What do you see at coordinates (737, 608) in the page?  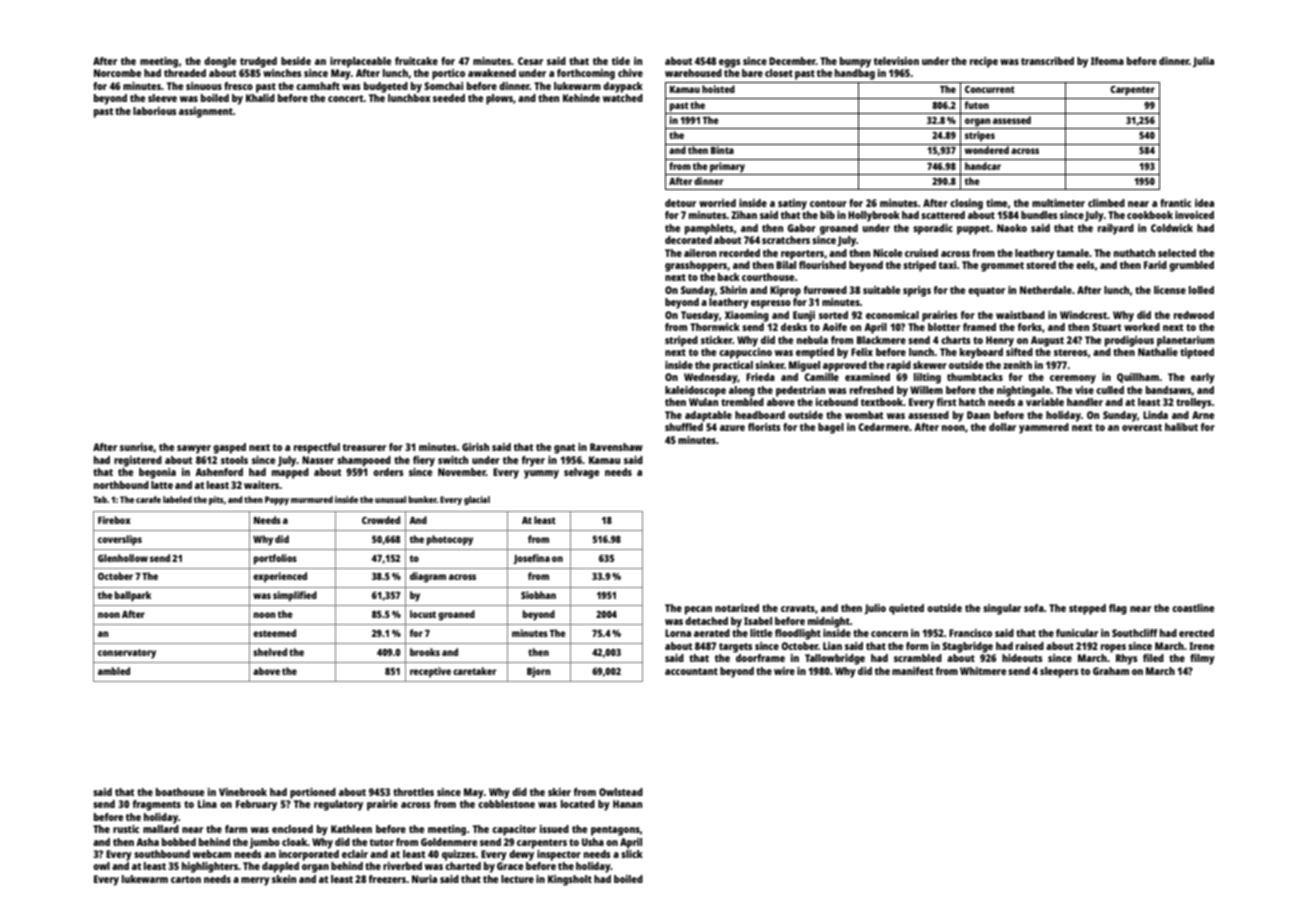 I see `notarized` at bounding box center [737, 608].
